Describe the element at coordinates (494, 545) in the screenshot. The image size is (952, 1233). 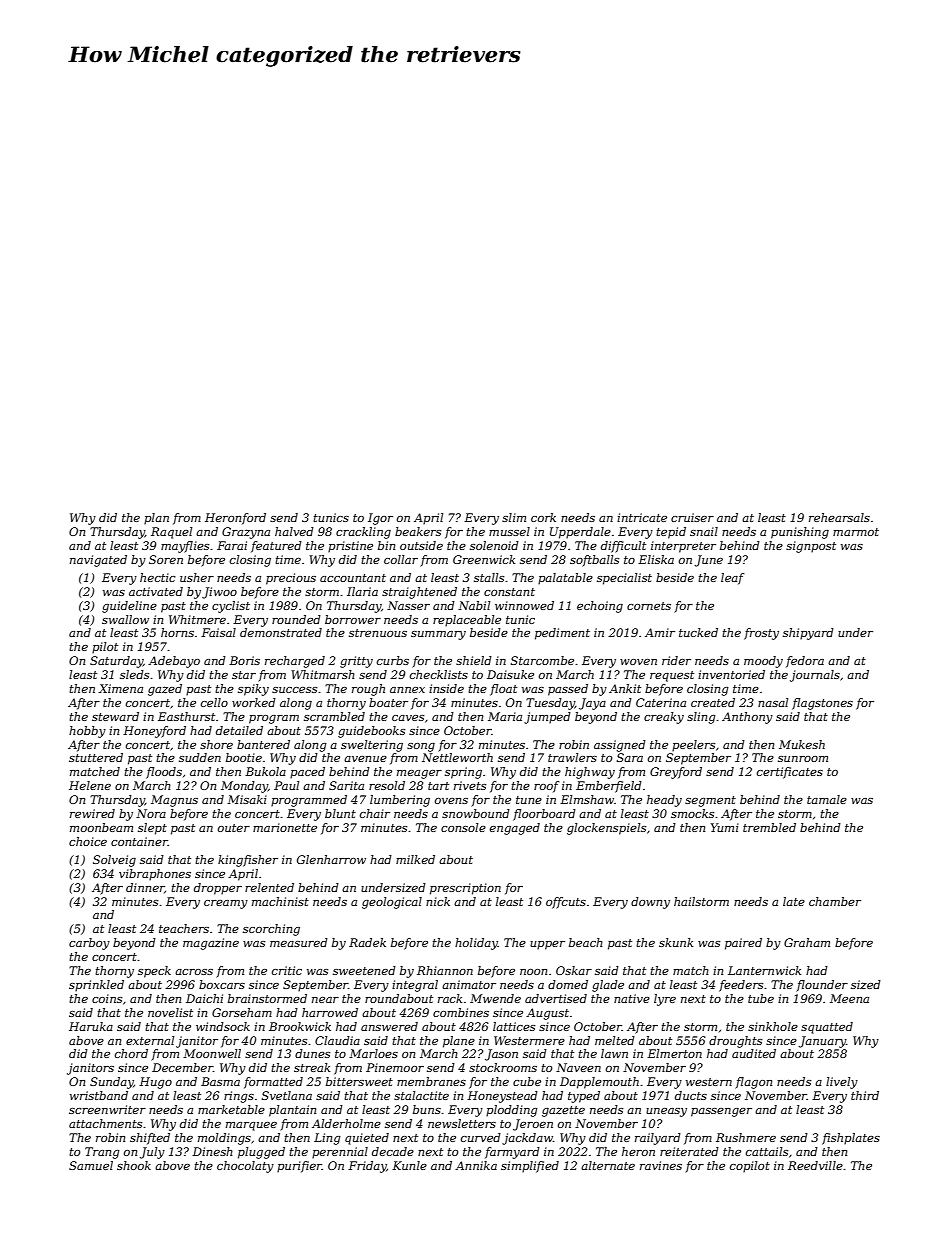
I see `solenoid` at that location.
